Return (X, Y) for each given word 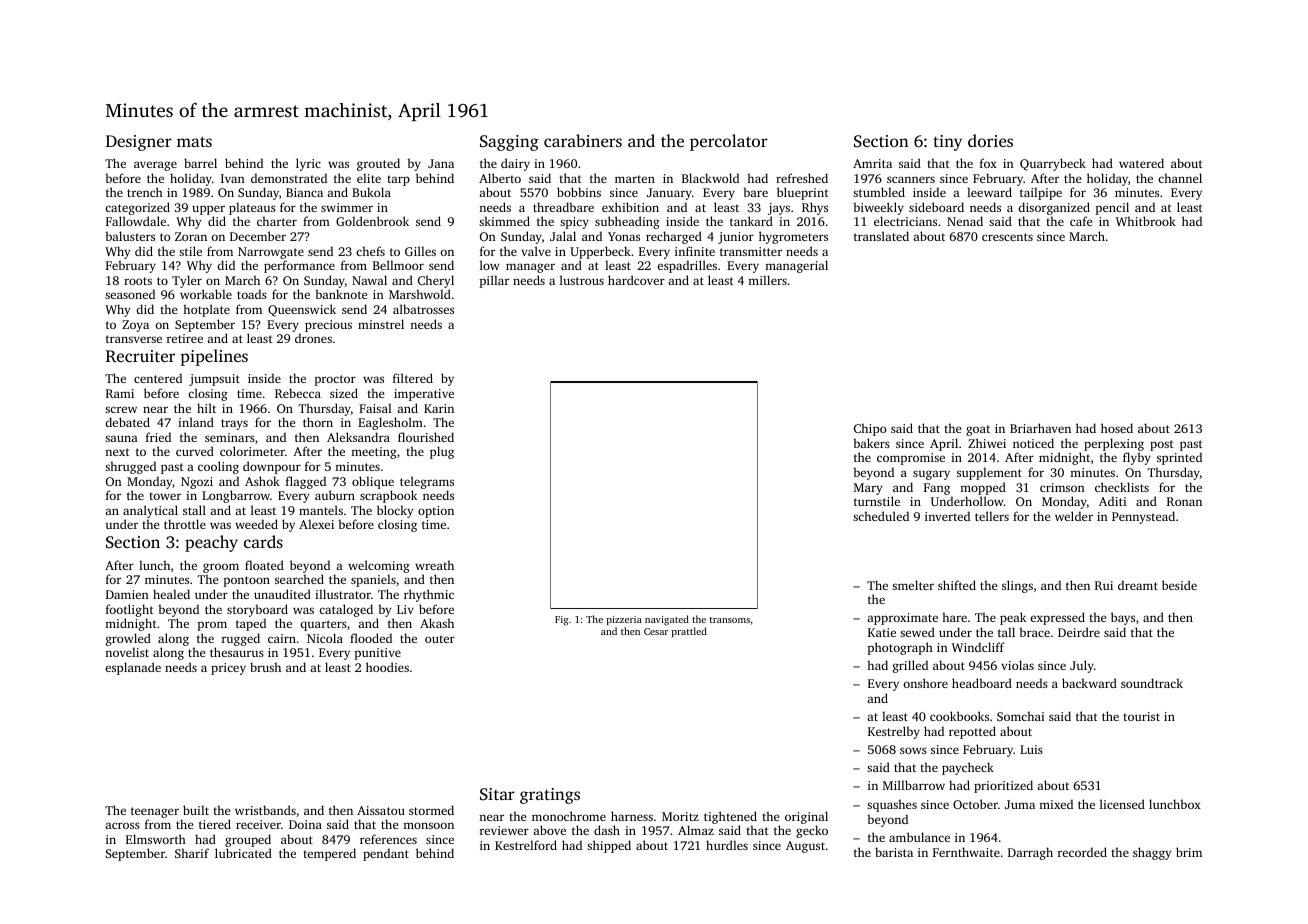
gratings (550, 796)
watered (1141, 163)
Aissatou (381, 810)
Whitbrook (1146, 221)
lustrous (582, 280)
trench (145, 192)
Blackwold (710, 178)
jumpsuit (214, 380)
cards (263, 541)
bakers (871, 443)
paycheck (968, 768)
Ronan (1184, 501)
